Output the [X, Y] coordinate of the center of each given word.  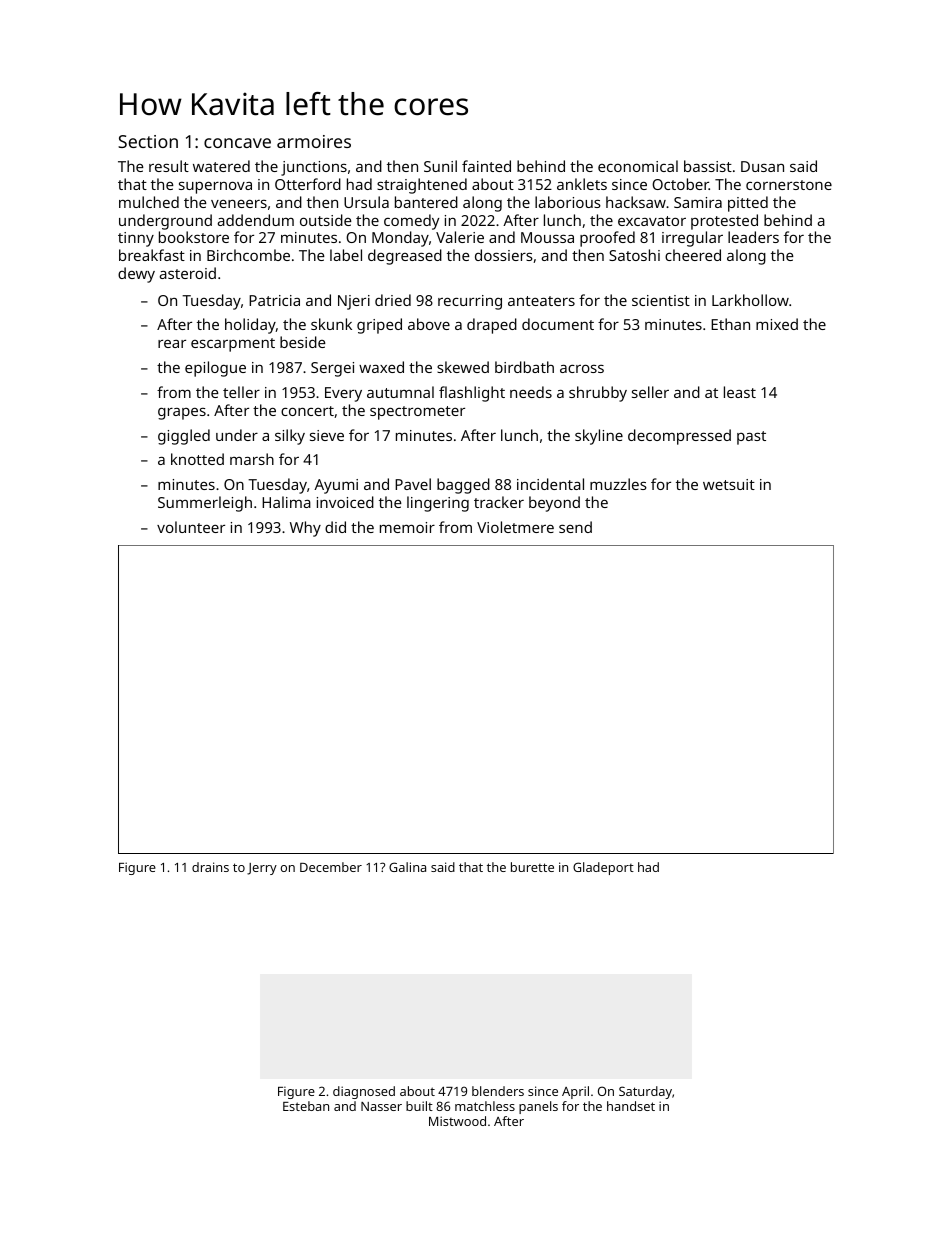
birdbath [524, 367]
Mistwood [457, 1121]
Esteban [306, 1106]
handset [631, 1106]
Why [305, 529]
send [575, 527]
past [751, 438]
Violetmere [515, 527]
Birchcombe [248, 255]
